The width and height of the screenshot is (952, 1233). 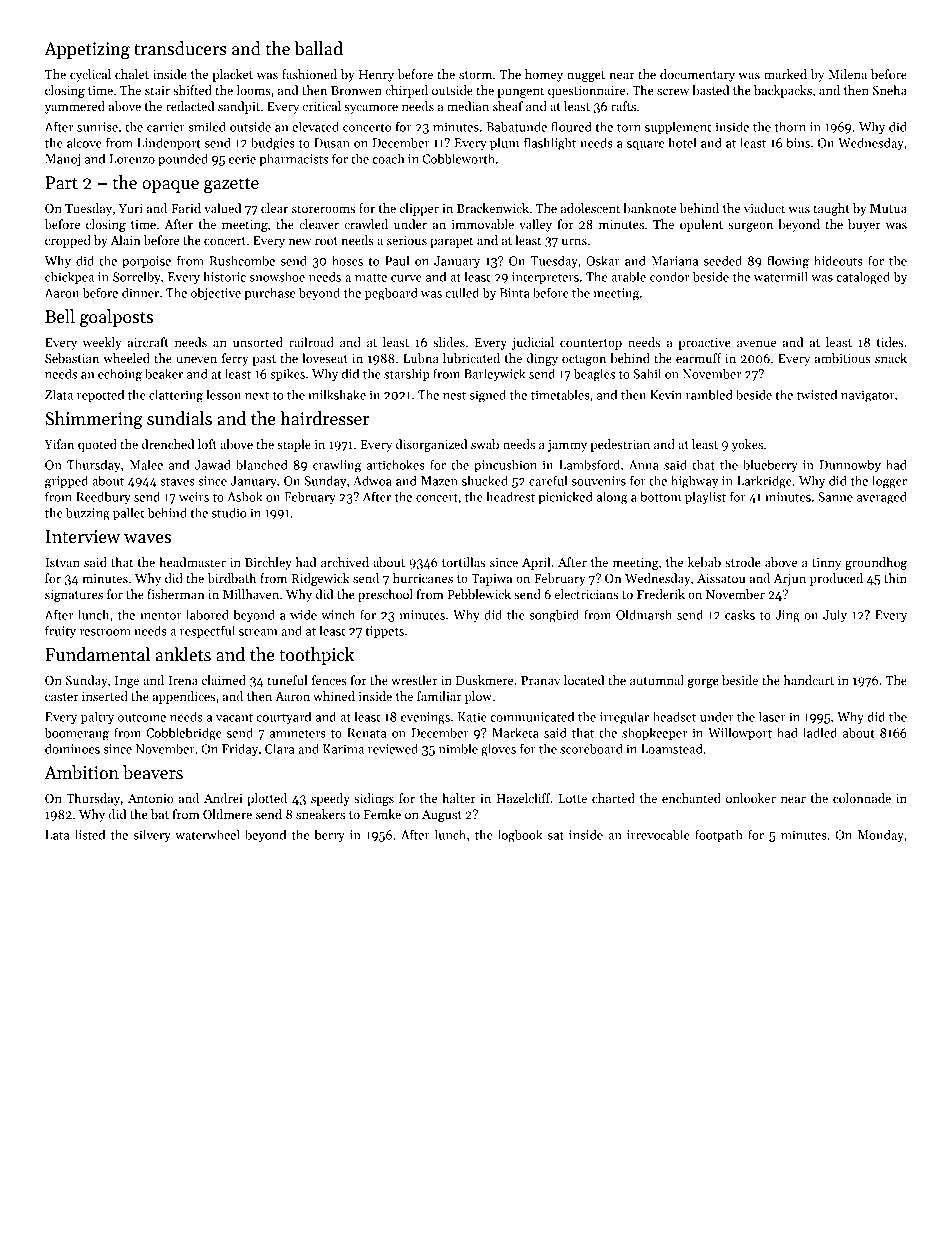 I want to click on toothpick, so click(x=316, y=656).
